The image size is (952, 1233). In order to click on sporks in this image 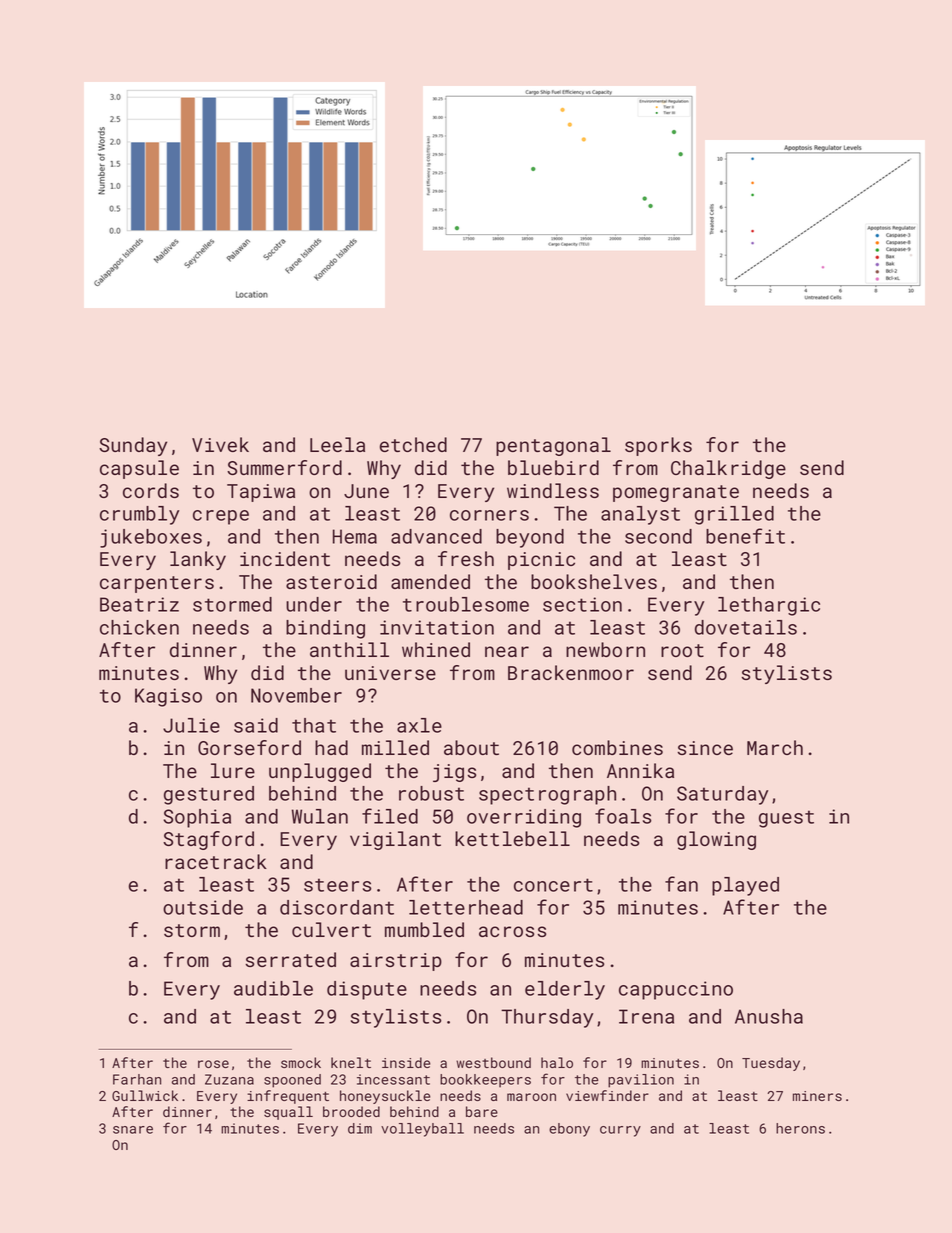, I will do `click(658, 446)`.
